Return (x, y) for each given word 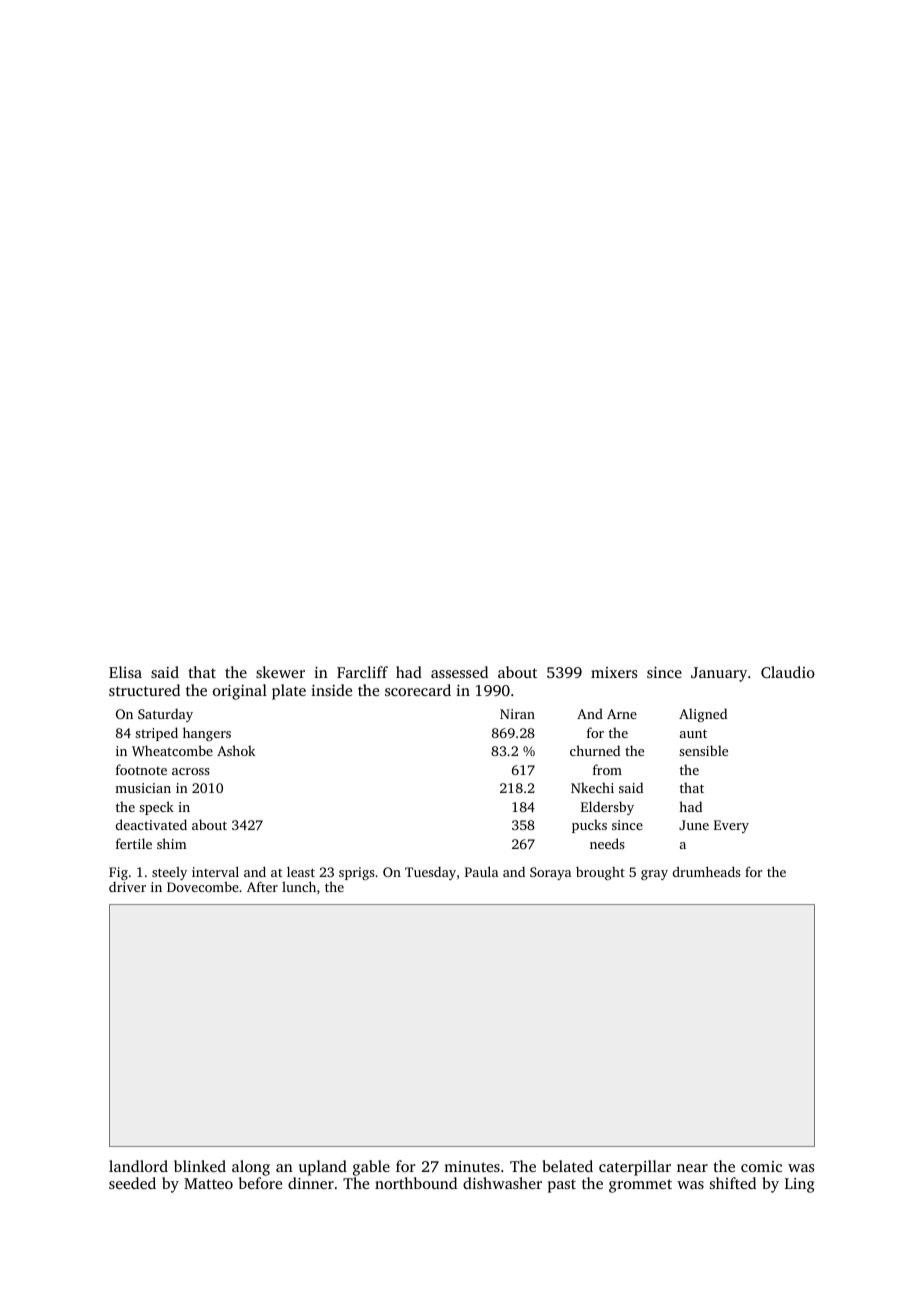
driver (127, 887)
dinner (311, 1183)
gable (371, 1168)
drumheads (706, 871)
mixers (614, 672)
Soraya (550, 873)
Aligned (703, 715)
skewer (280, 672)
